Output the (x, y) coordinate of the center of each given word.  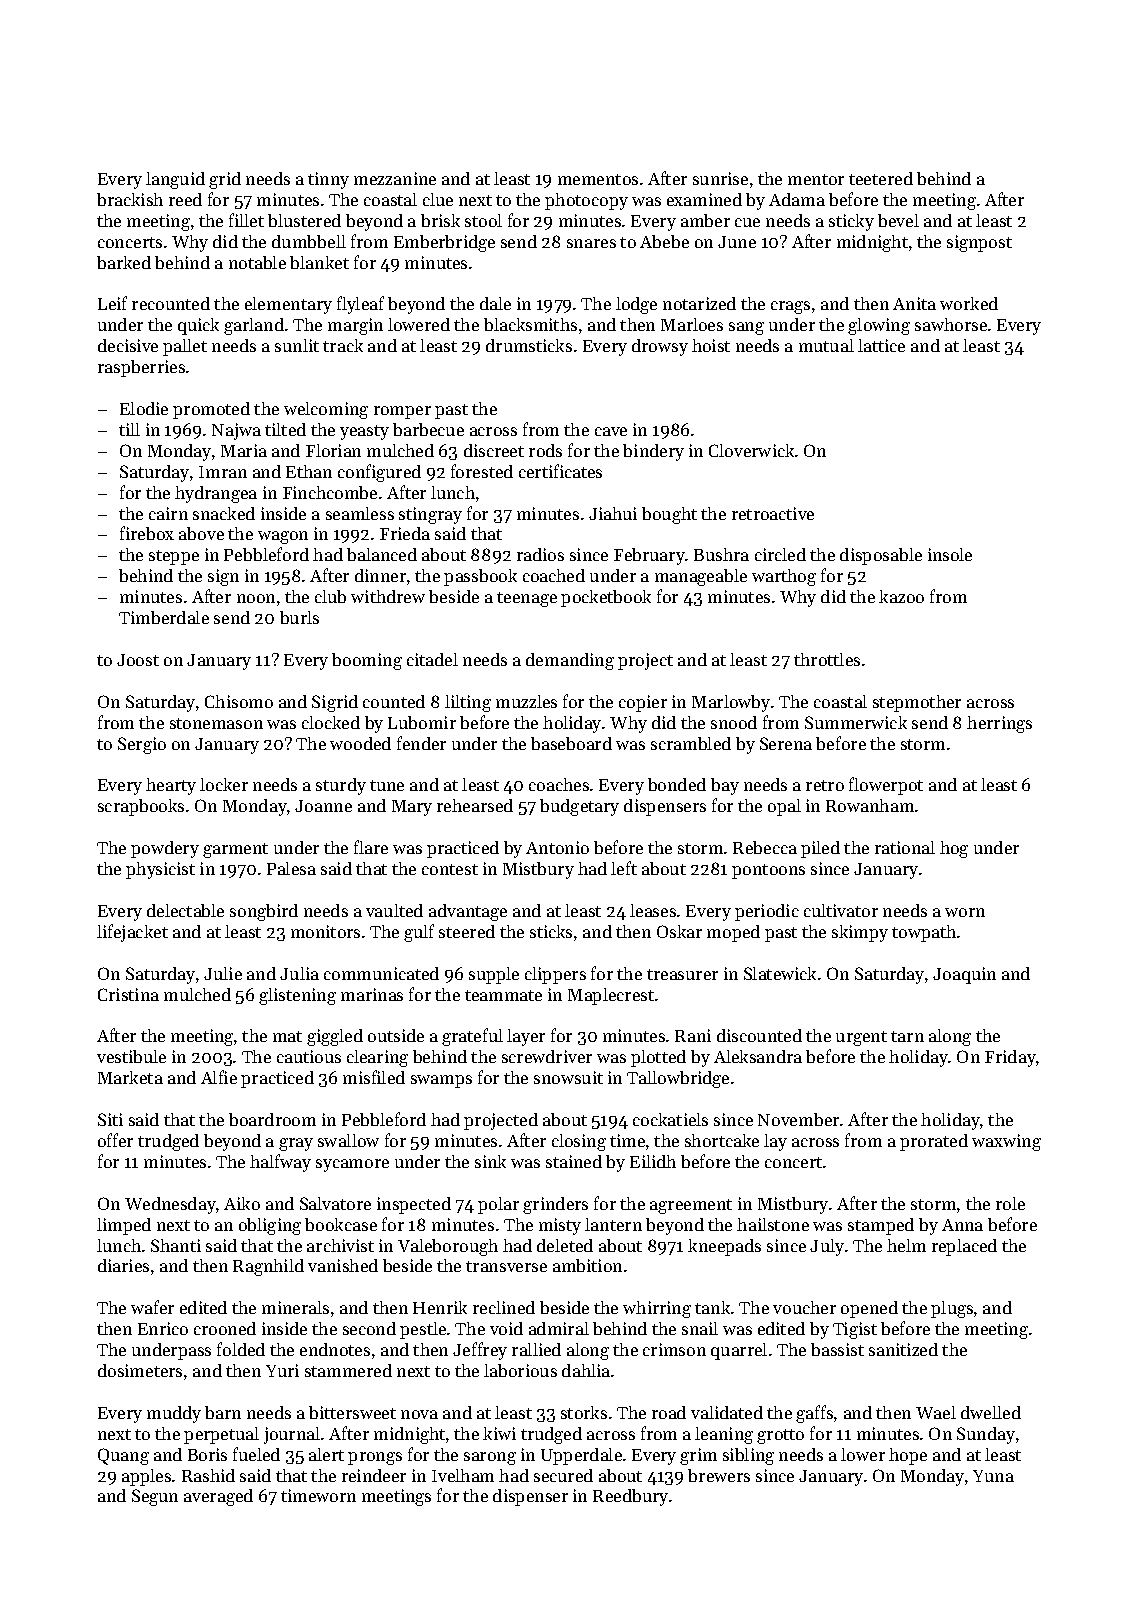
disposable (881, 556)
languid (175, 180)
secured (563, 1475)
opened (869, 1309)
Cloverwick (751, 450)
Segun (155, 1497)
